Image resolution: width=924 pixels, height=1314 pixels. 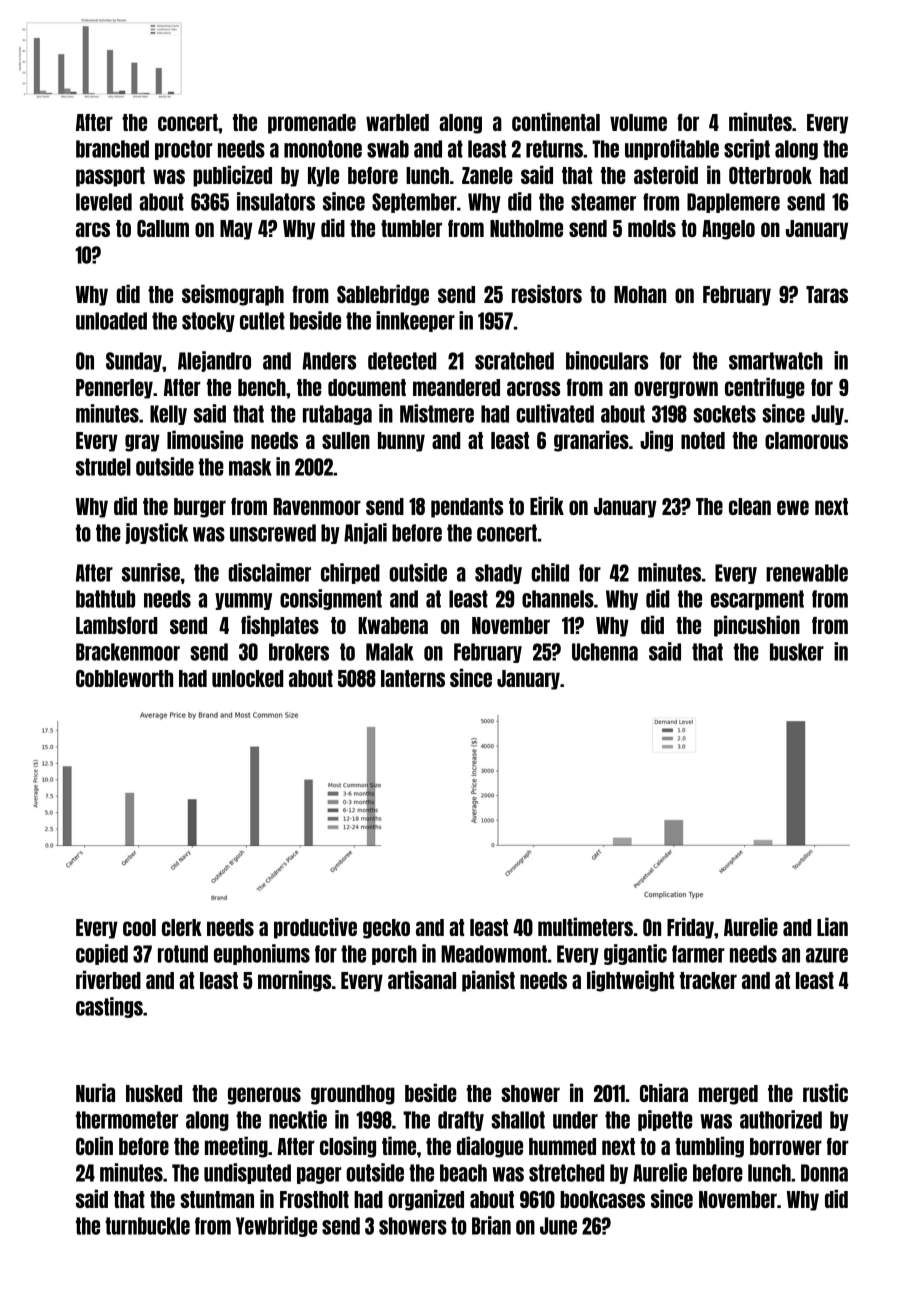 What do you see at coordinates (422, 979) in the screenshot?
I see `artisanal` at bounding box center [422, 979].
